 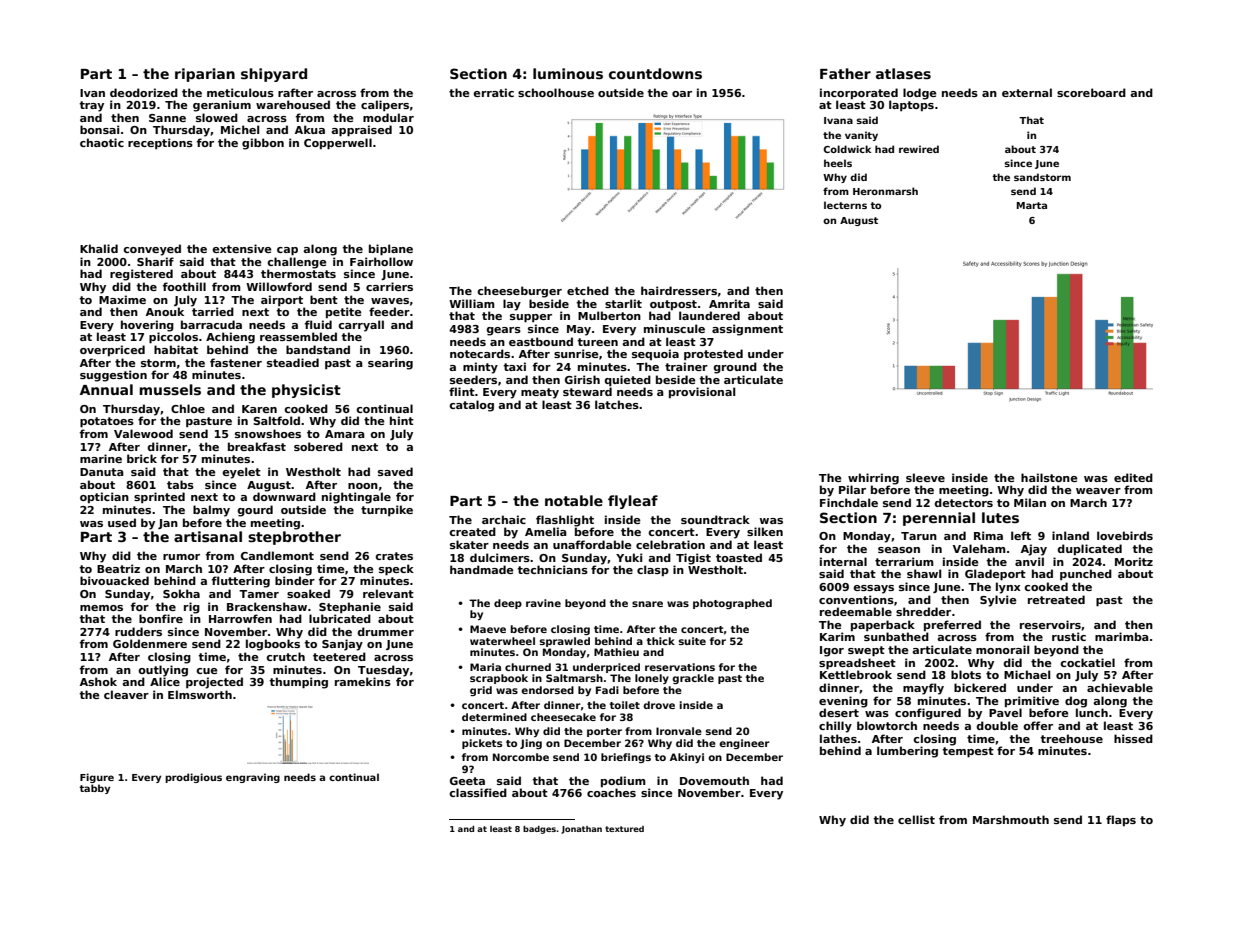 What do you see at coordinates (257, 446) in the screenshot?
I see `breakfast` at bounding box center [257, 446].
